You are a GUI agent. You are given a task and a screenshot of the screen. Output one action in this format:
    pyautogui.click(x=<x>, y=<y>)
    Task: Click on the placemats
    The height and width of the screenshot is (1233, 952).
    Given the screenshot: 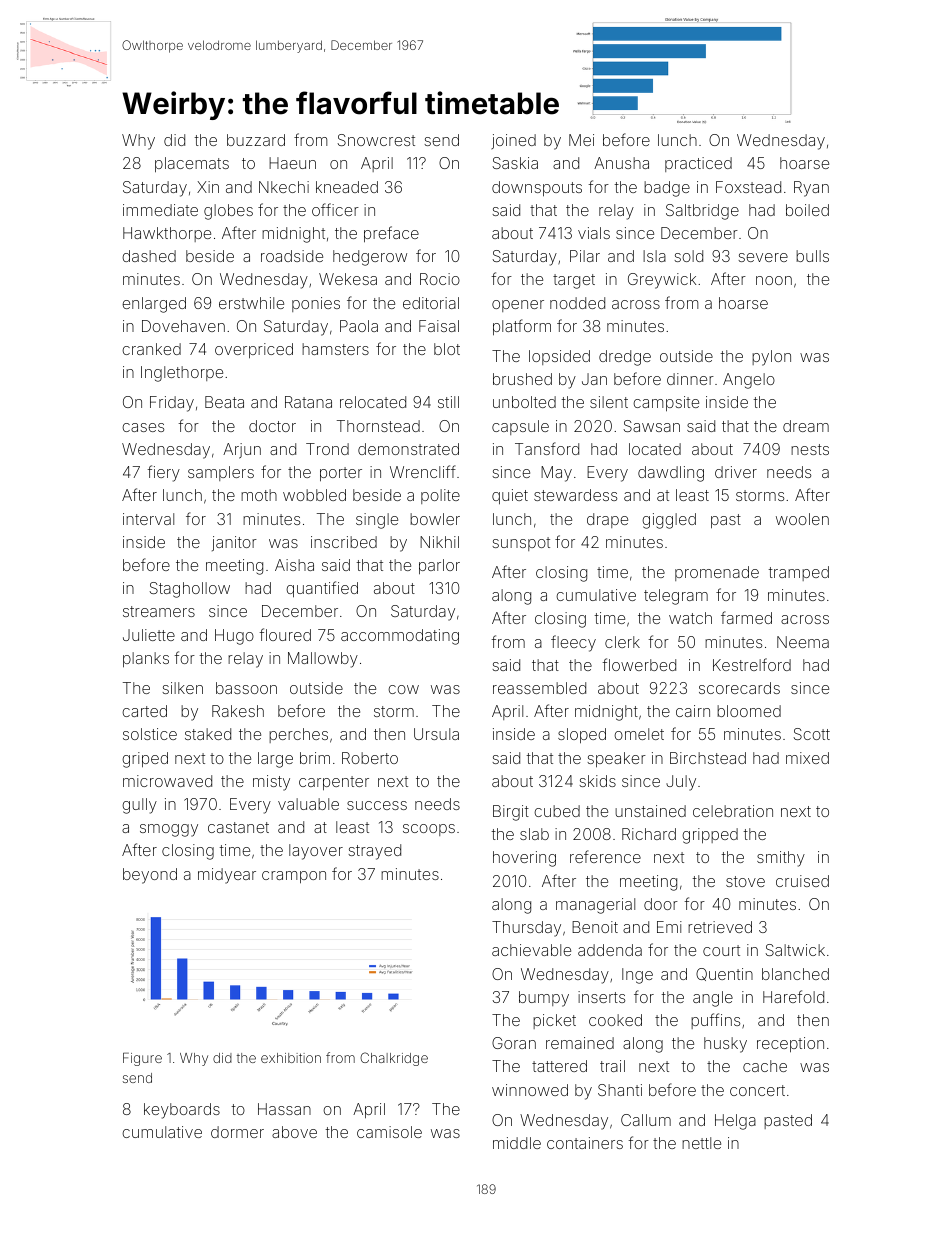 What is the action you would take?
    pyautogui.click(x=192, y=164)
